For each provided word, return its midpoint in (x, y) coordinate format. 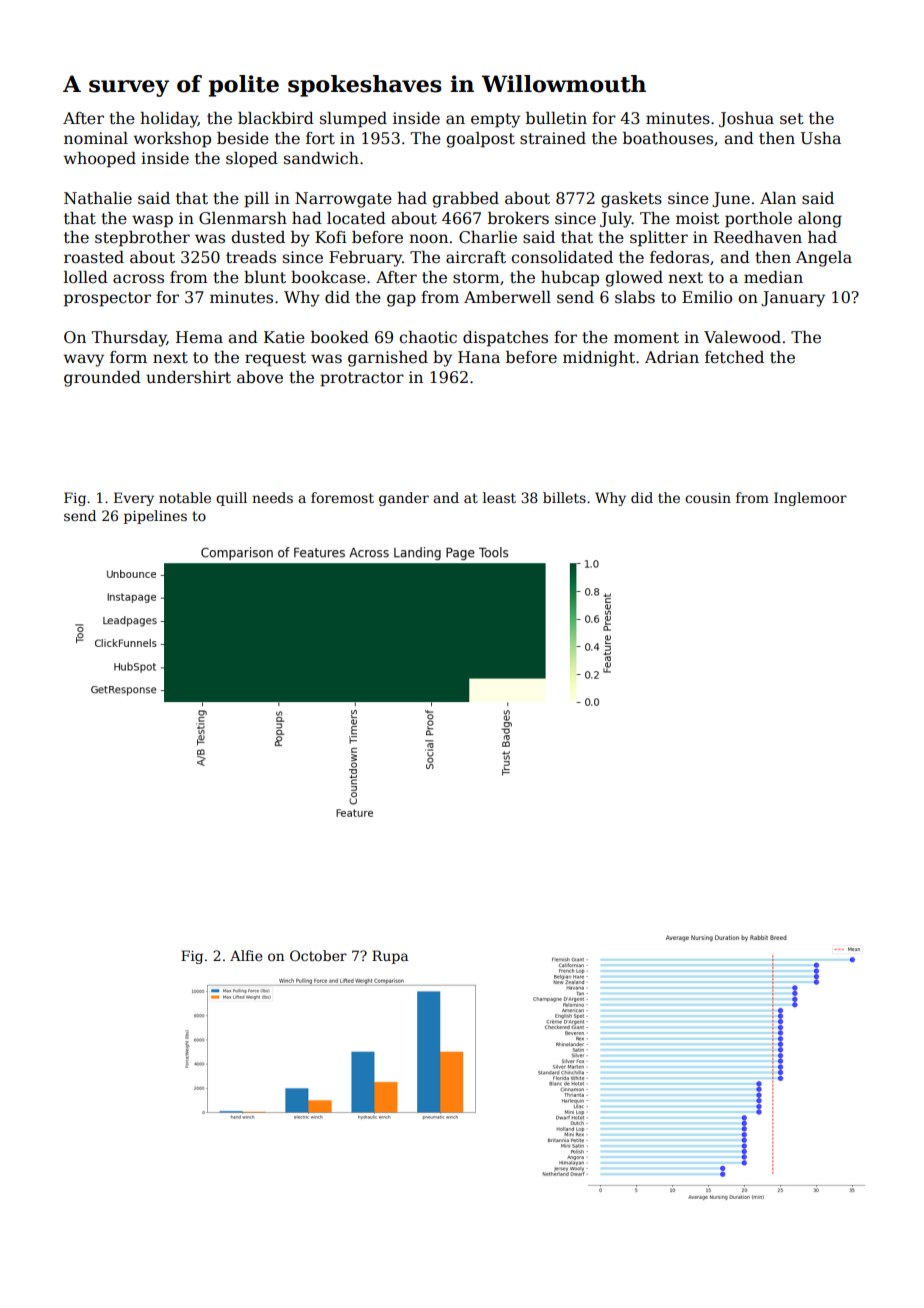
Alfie (246, 955)
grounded (102, 379)
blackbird (276, 118)
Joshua (746, 119)
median (773, 277)
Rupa (390, 957)
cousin (708, 498)
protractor (362, 379)
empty (495, 120)
